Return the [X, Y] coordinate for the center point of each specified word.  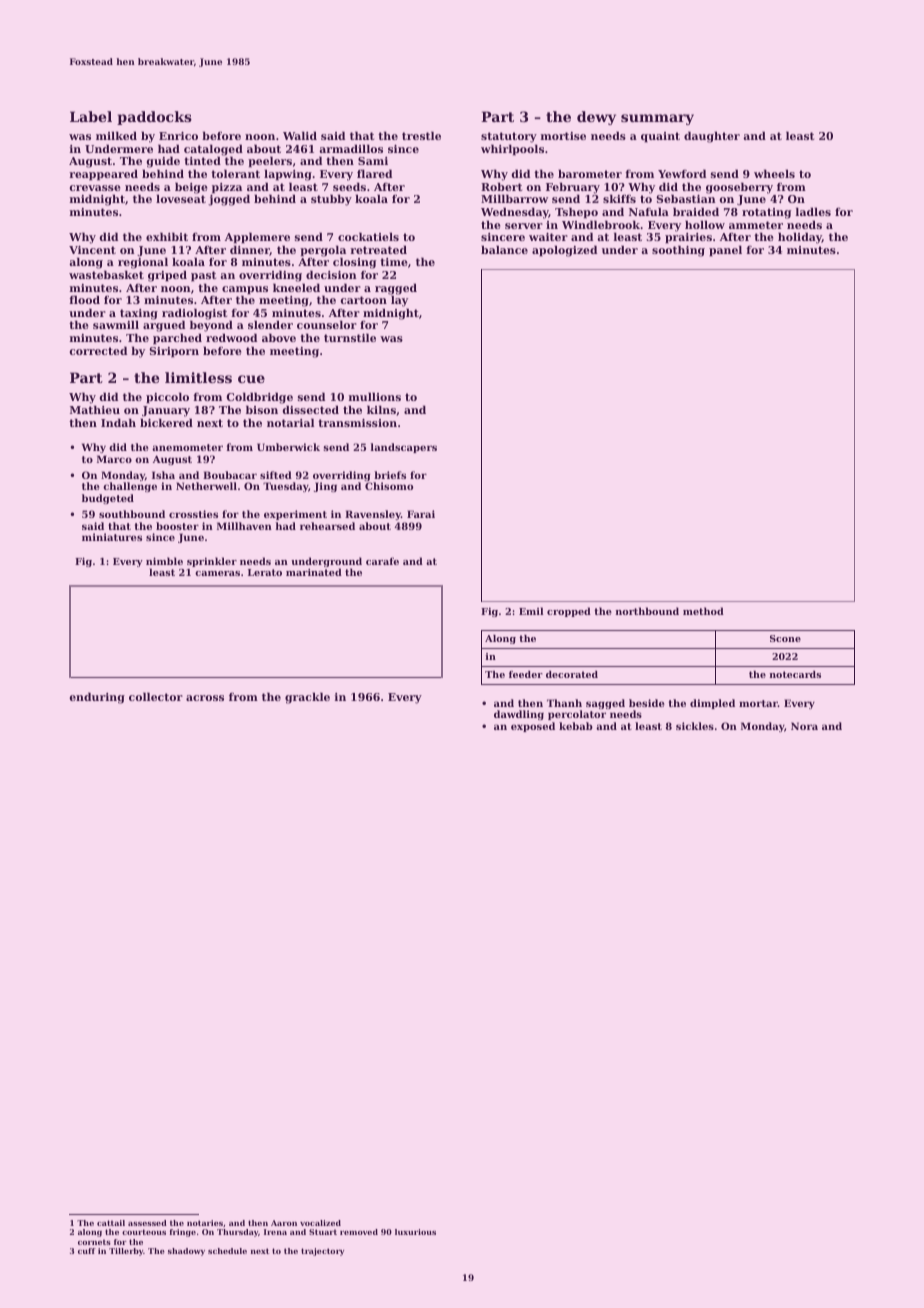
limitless [198, 377]
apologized [564, 251]
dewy [596, 118]
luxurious [415, 1232]
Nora [804, 726]
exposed [533, 727]
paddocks [154, 118]
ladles [813, 211]
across [205, 698]
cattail [111, 1223]
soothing [678, 251]
